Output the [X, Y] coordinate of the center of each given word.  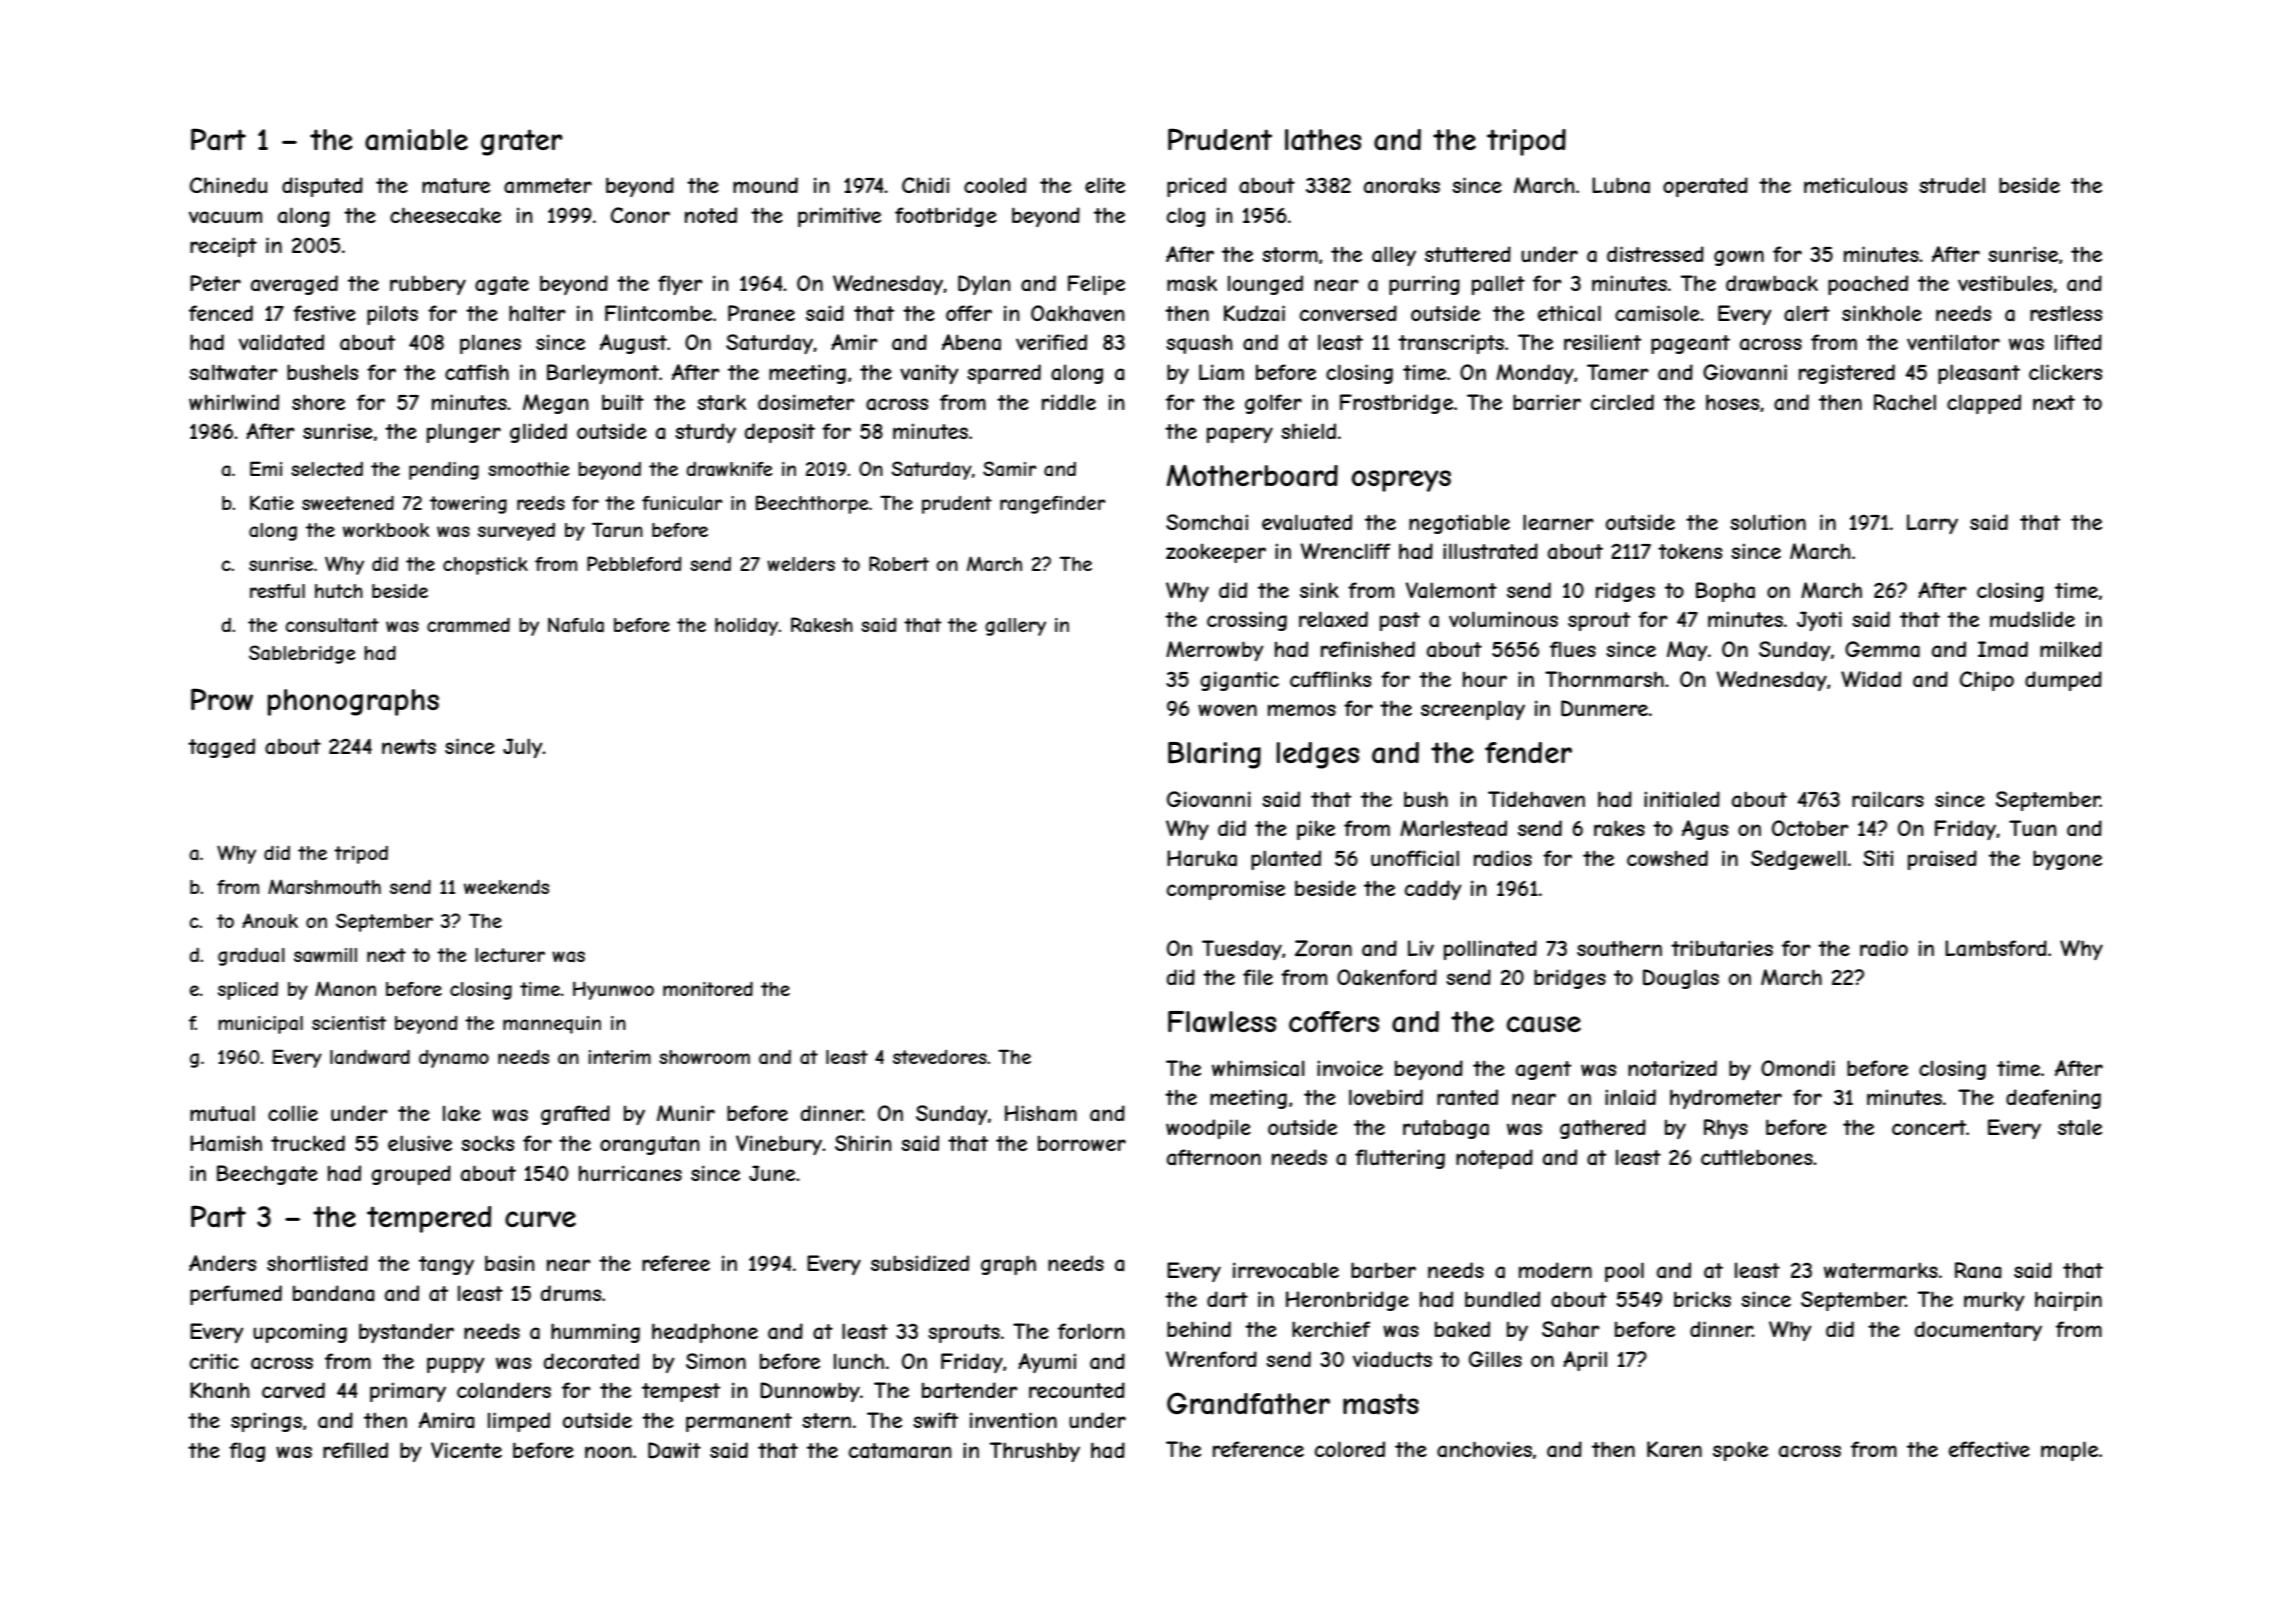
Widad [1871, 679]
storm [1290, 254]
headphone [705, 1333]
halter [537, 313]
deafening [2053, 1099]
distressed [1655, 254]
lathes [1323, 140]
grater [522, 142]
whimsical [1258, 1068]
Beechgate [267, 1175]
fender [1528, 752]
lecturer [510, 955]
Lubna [1621, 185]
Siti [1878, 858]
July [523, 748]
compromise [1226, 890]
